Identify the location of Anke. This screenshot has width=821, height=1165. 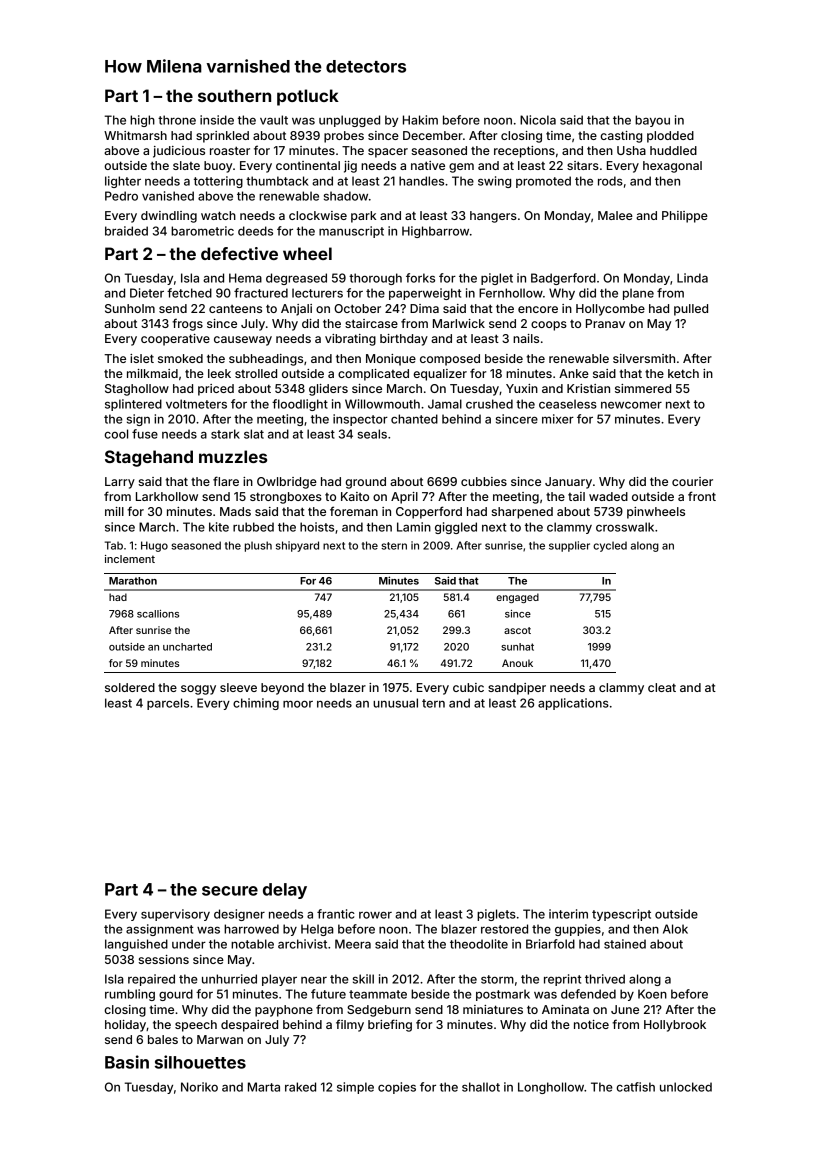
(574, 373).
